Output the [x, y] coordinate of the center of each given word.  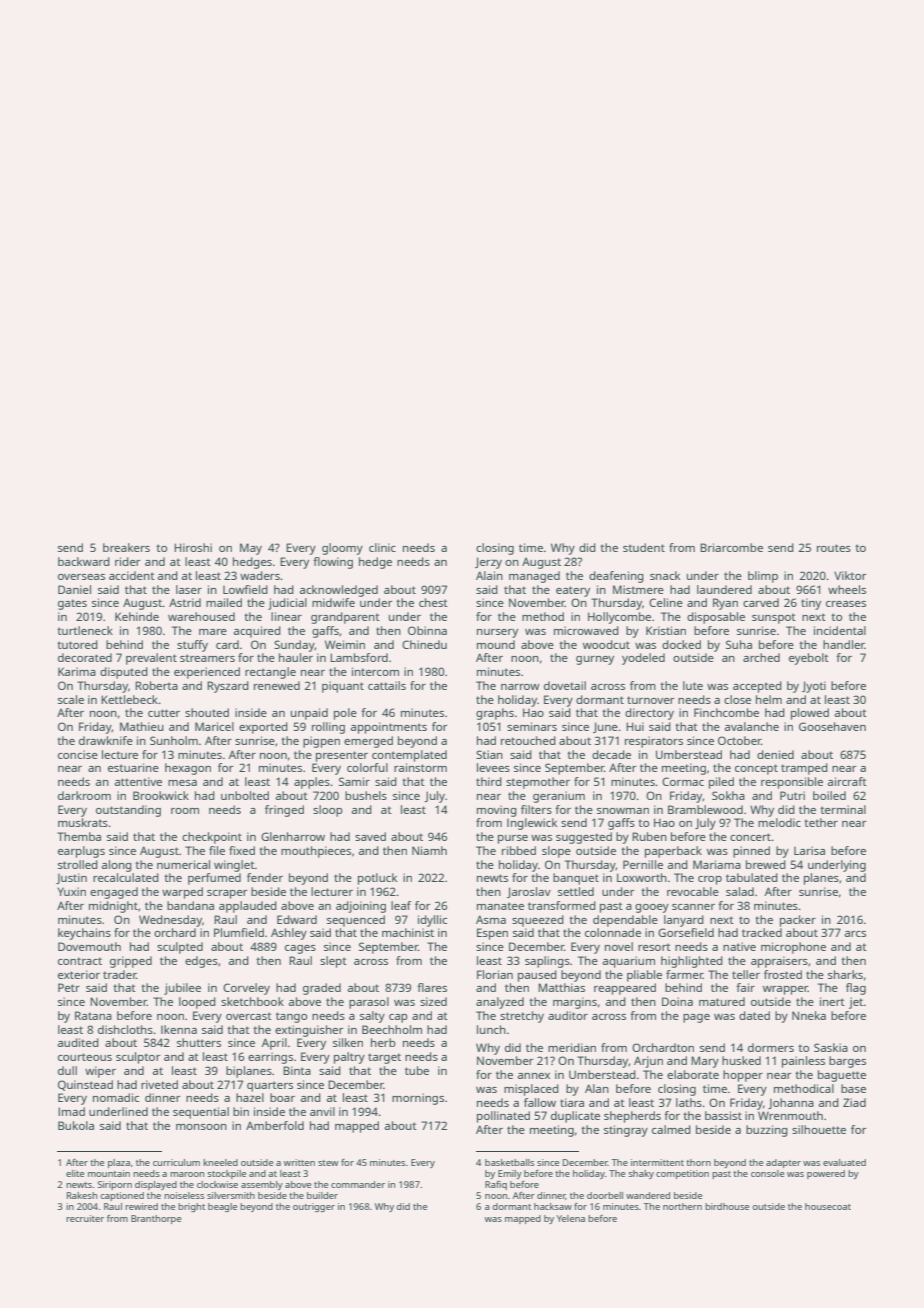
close [737, 699]
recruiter [85, 1218]
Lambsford [359, 657]
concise [78, 754]
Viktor [850, 575]
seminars [532, 726]
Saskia [831, 1047]
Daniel [74, 589]
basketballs [509, 1162]
